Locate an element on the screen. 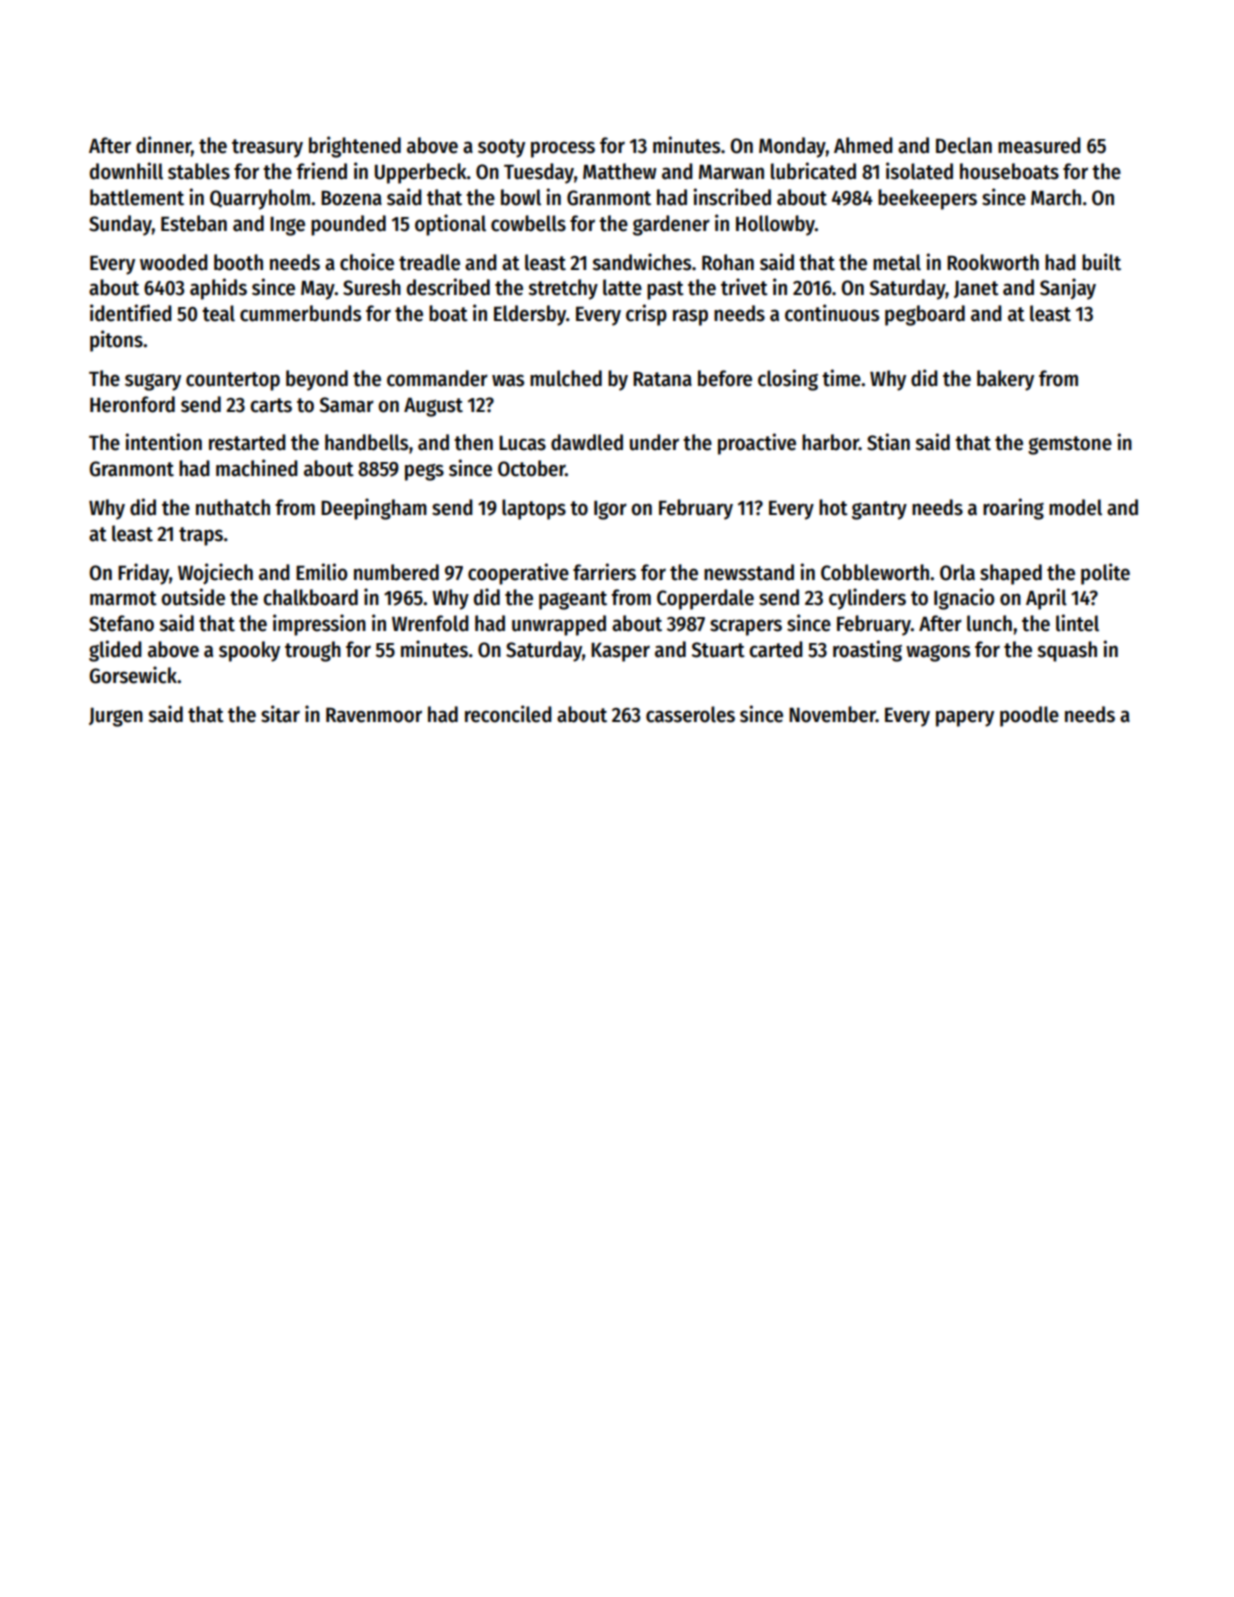  gemstone is located at coordinates (1070, 445).
